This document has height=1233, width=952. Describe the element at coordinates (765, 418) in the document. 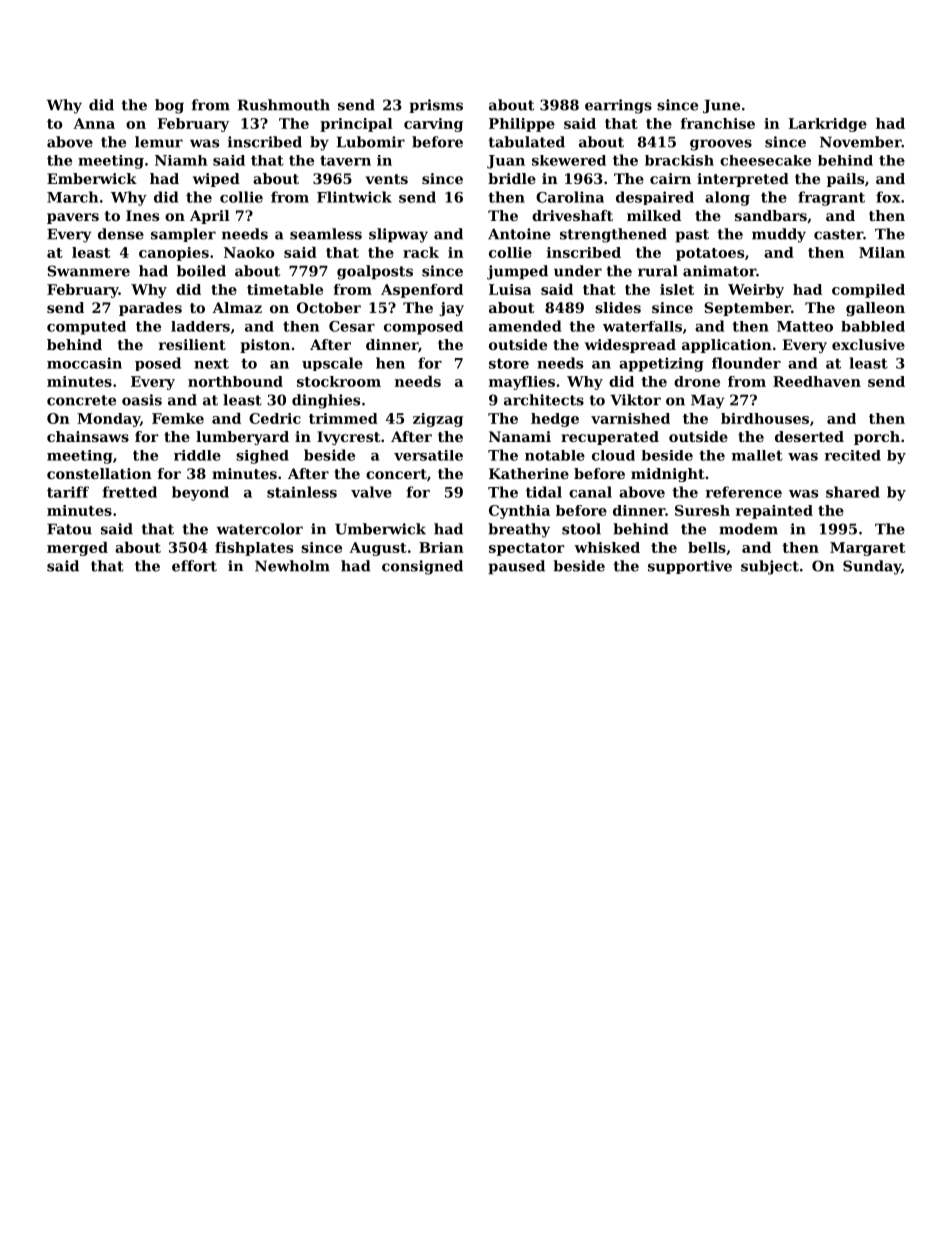

I see `birdhouses` at that location.
